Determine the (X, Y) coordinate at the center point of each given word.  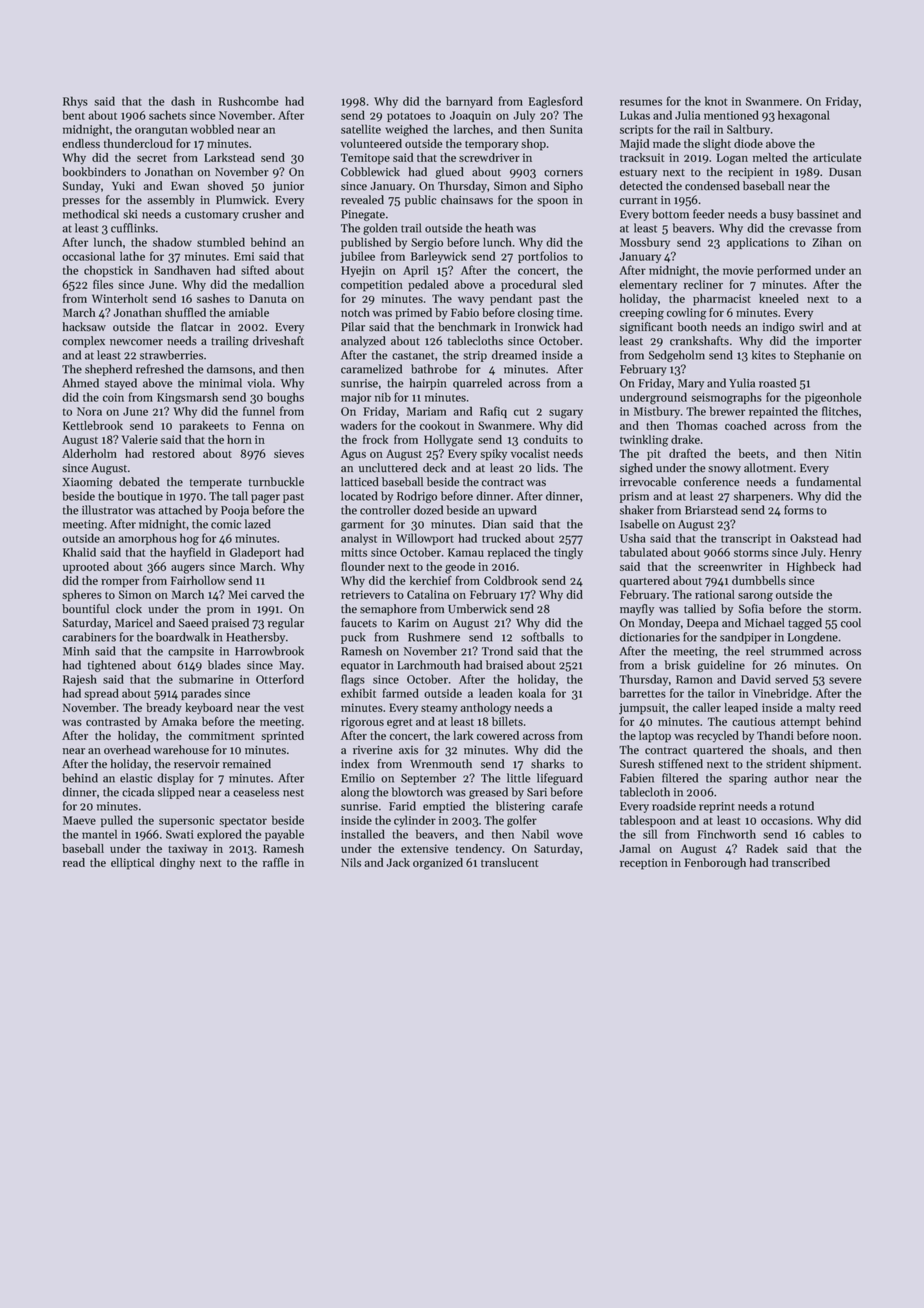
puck (353, 638)
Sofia (751, 609)
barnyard (469, 102)
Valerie (140, 439)
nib (383, 397)
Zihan (827, 242)
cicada (138, 792)
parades (201, 694)
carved (267, 594)
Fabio (465, 312)
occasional (88, 256)
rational (715, 594)
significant (646, 328)
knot (716, 101)
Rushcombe (248, 101)
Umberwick (477, 609)
